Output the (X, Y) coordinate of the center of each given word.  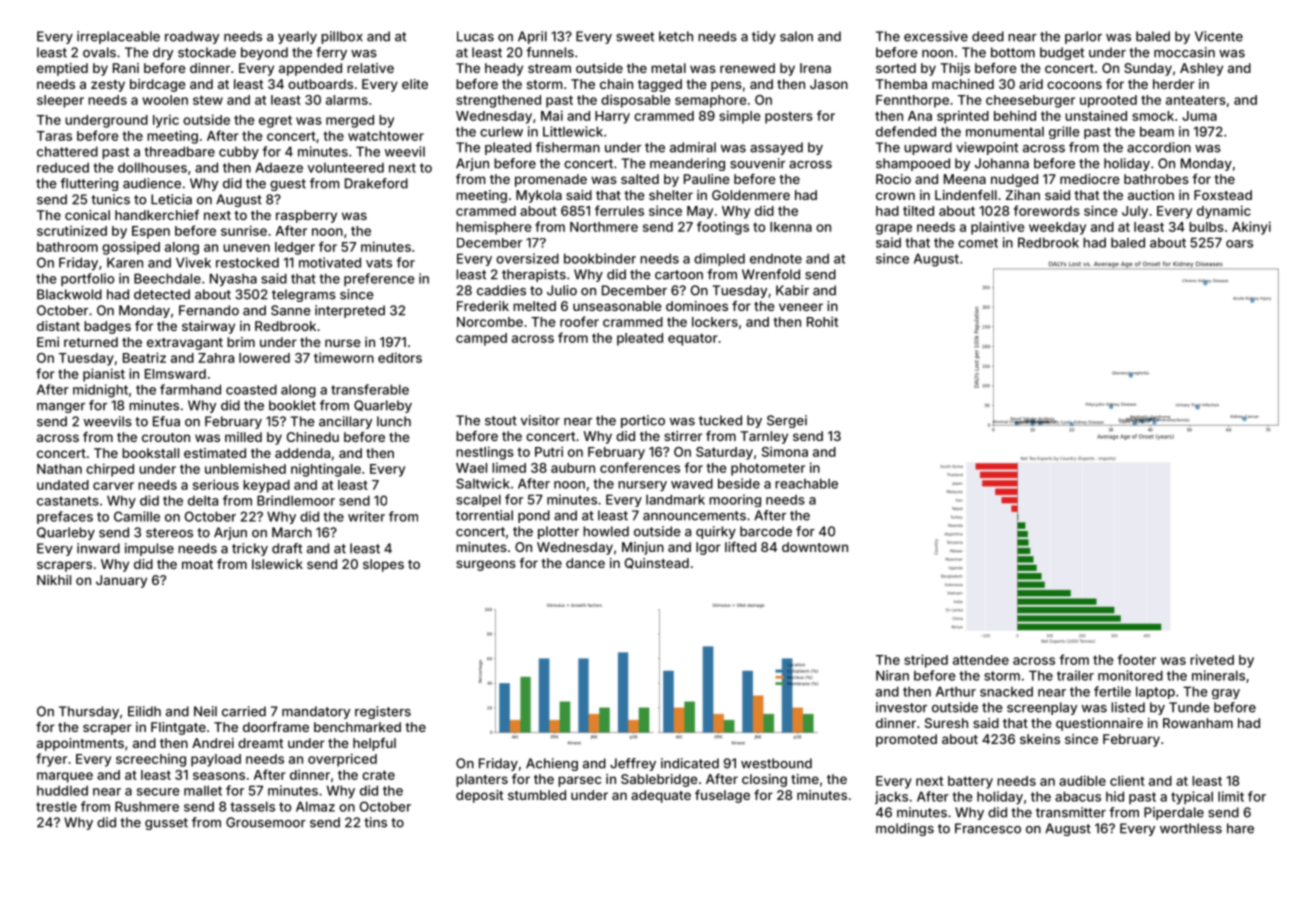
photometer (768, 469)
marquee (65, 777)
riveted (1212, 659)
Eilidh (144, 711)
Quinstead (657, 563)
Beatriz (144, 357)
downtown (815, 547)
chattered (67, 151)
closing (764, 780)
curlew (501, 131)
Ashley (1201, 69)
